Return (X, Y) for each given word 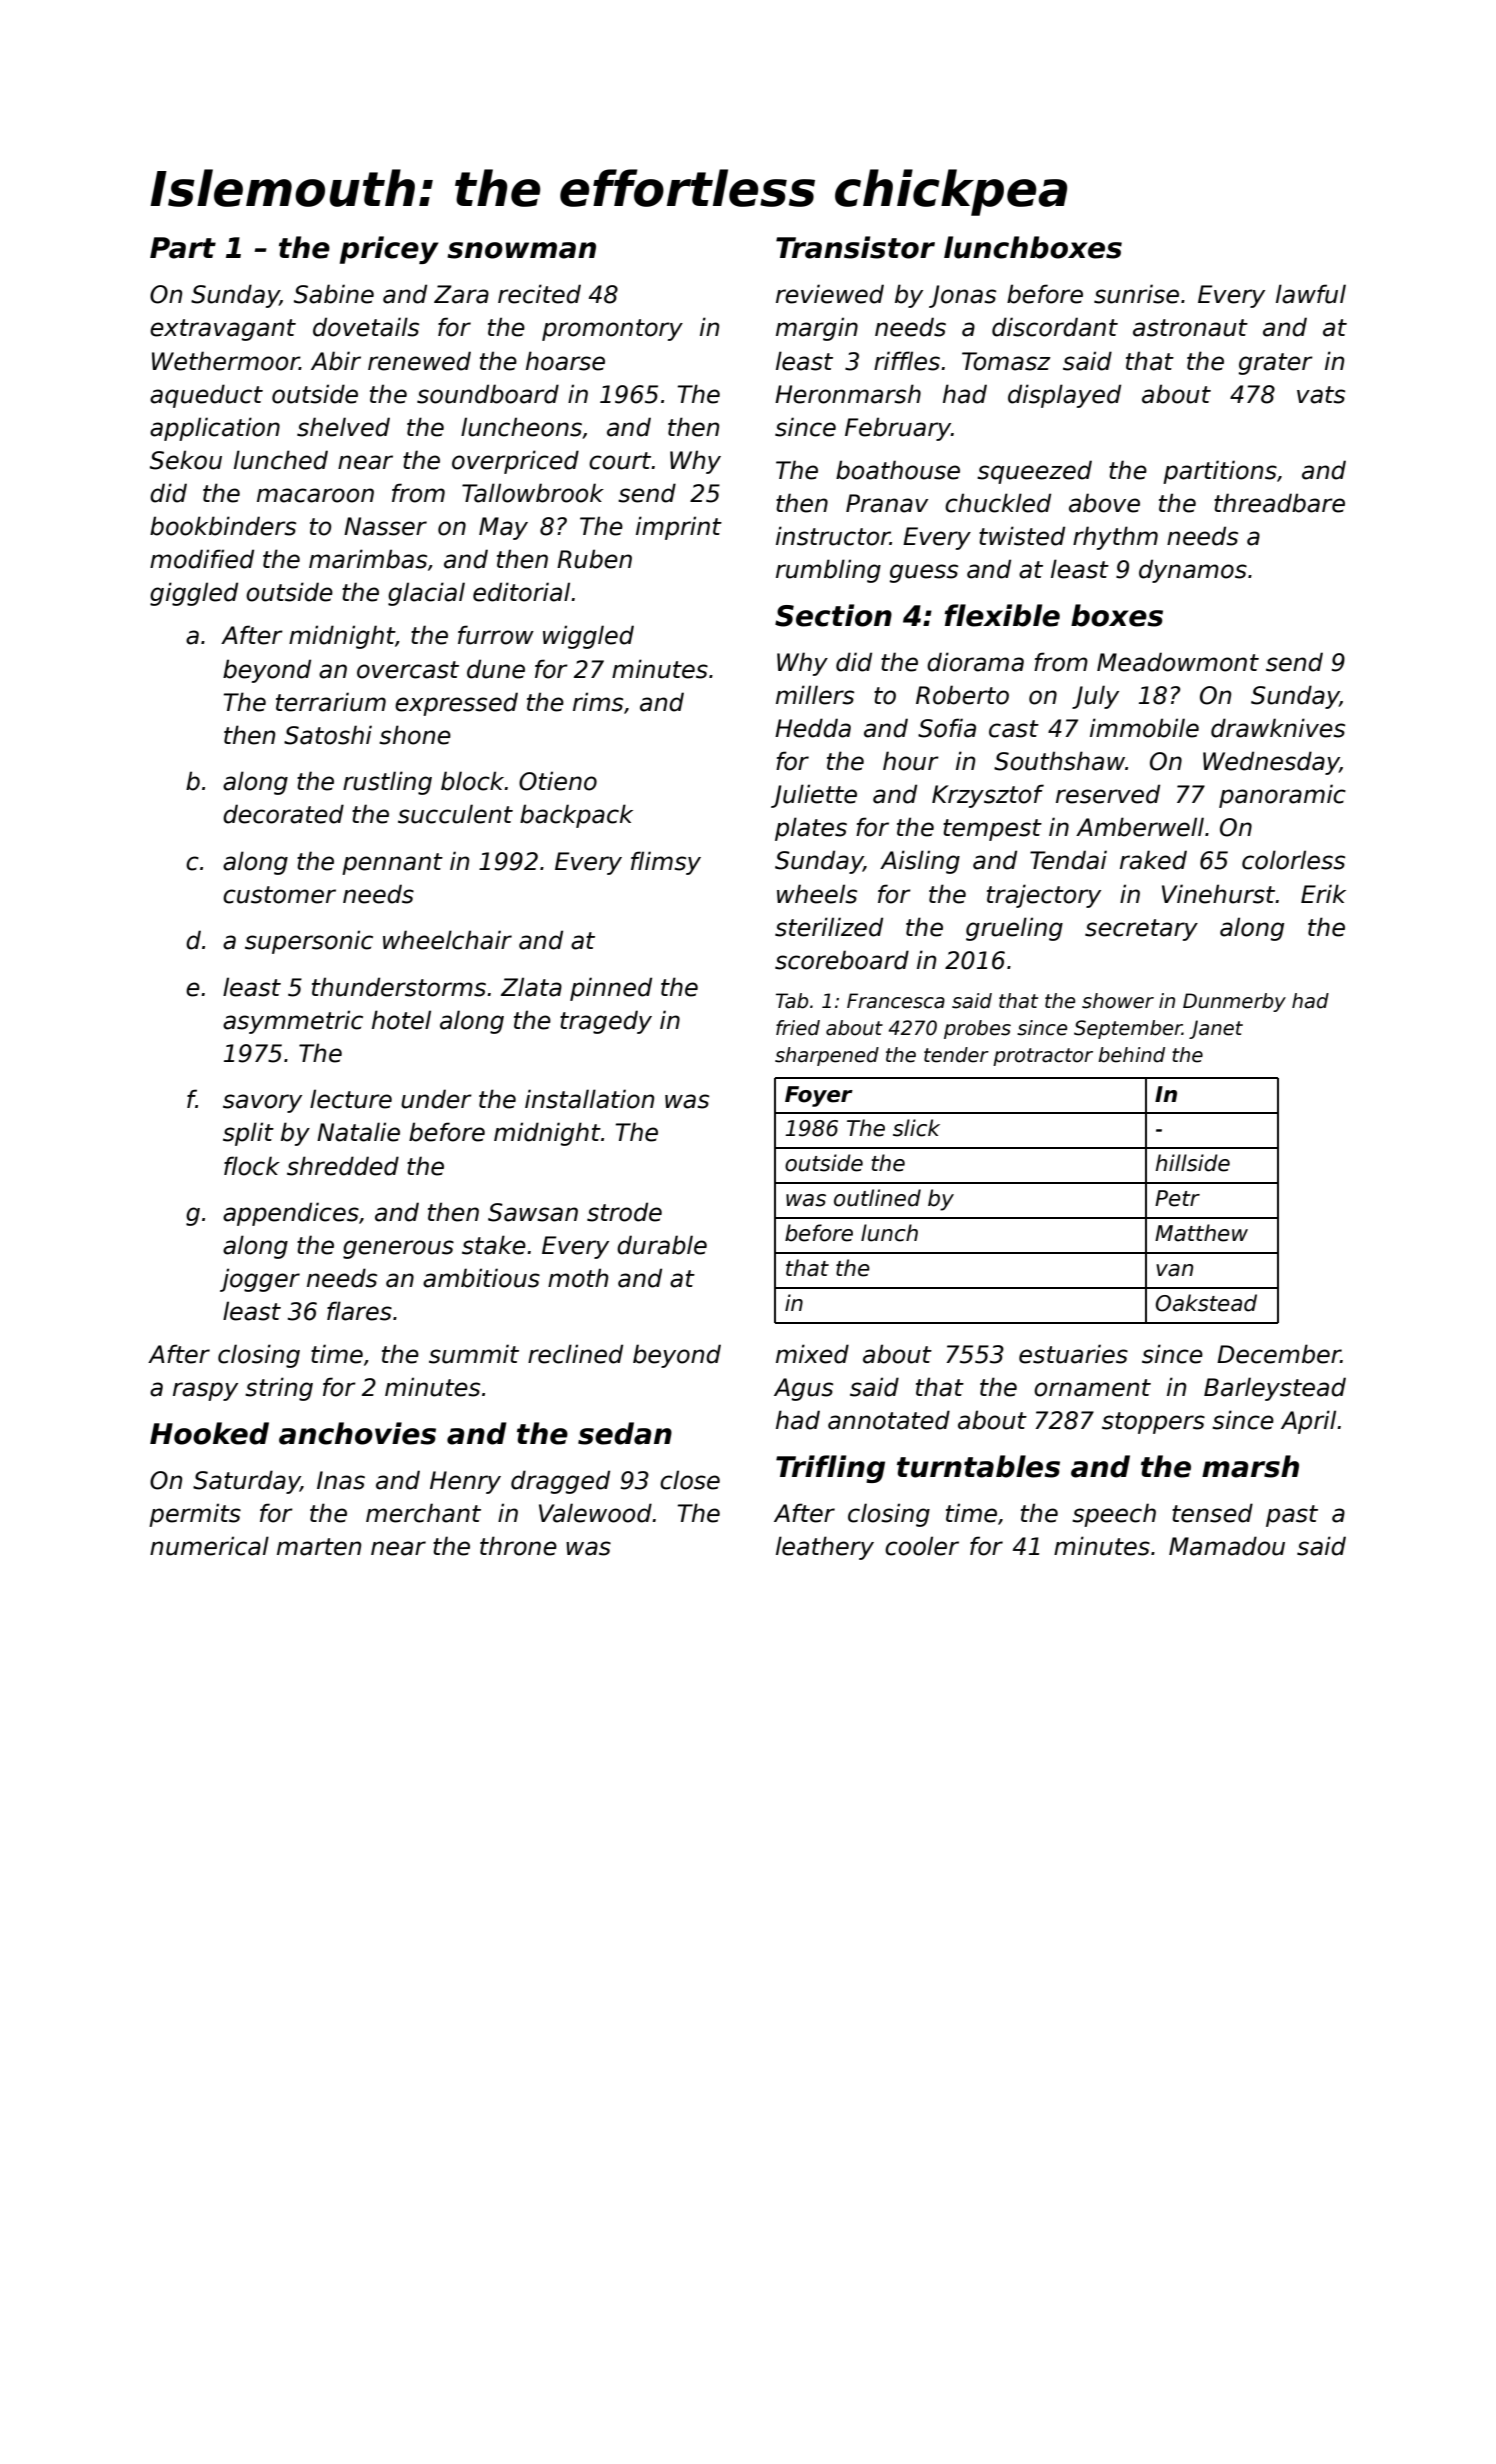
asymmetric (293, 1022)
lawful (1311, 294)
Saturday (246, 1482)
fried (798, 1028)
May (503, 528)
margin (817, 329)
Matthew (1201, 1233)
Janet (1216, 1029)
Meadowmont (1178, 662)
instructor (833, 536)
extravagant (223, 330)
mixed (812, 1354)
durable (662, 1245)
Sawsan (533, 1212)
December (1279, 1354)
